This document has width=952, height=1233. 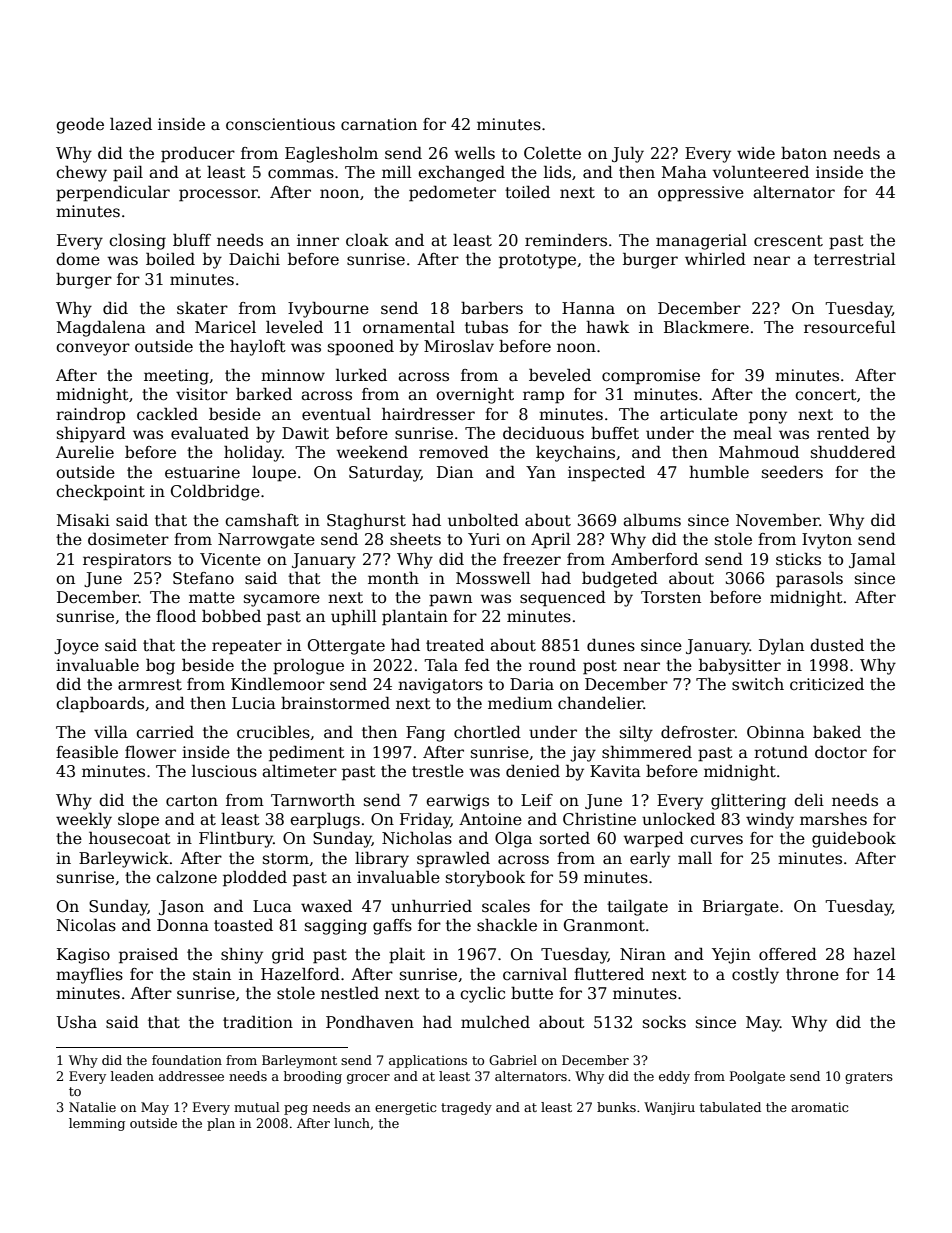 What do you see at coordinates (678, 819) in the document?
I see `unlocked` at bounding box center [678, 819].
